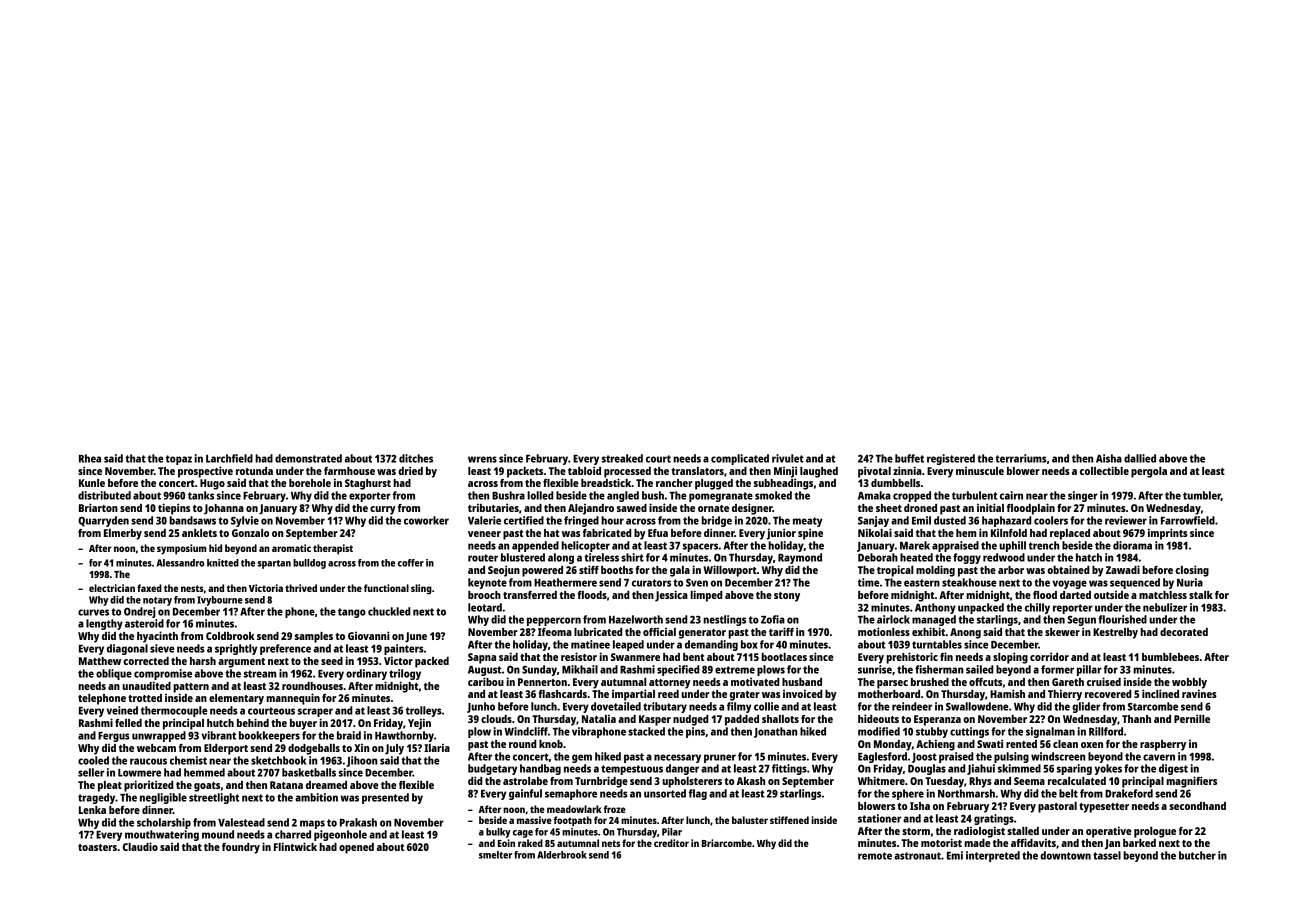 This screenshot has height=924, width=1308. I want to click on curators, so click(651, 583).
